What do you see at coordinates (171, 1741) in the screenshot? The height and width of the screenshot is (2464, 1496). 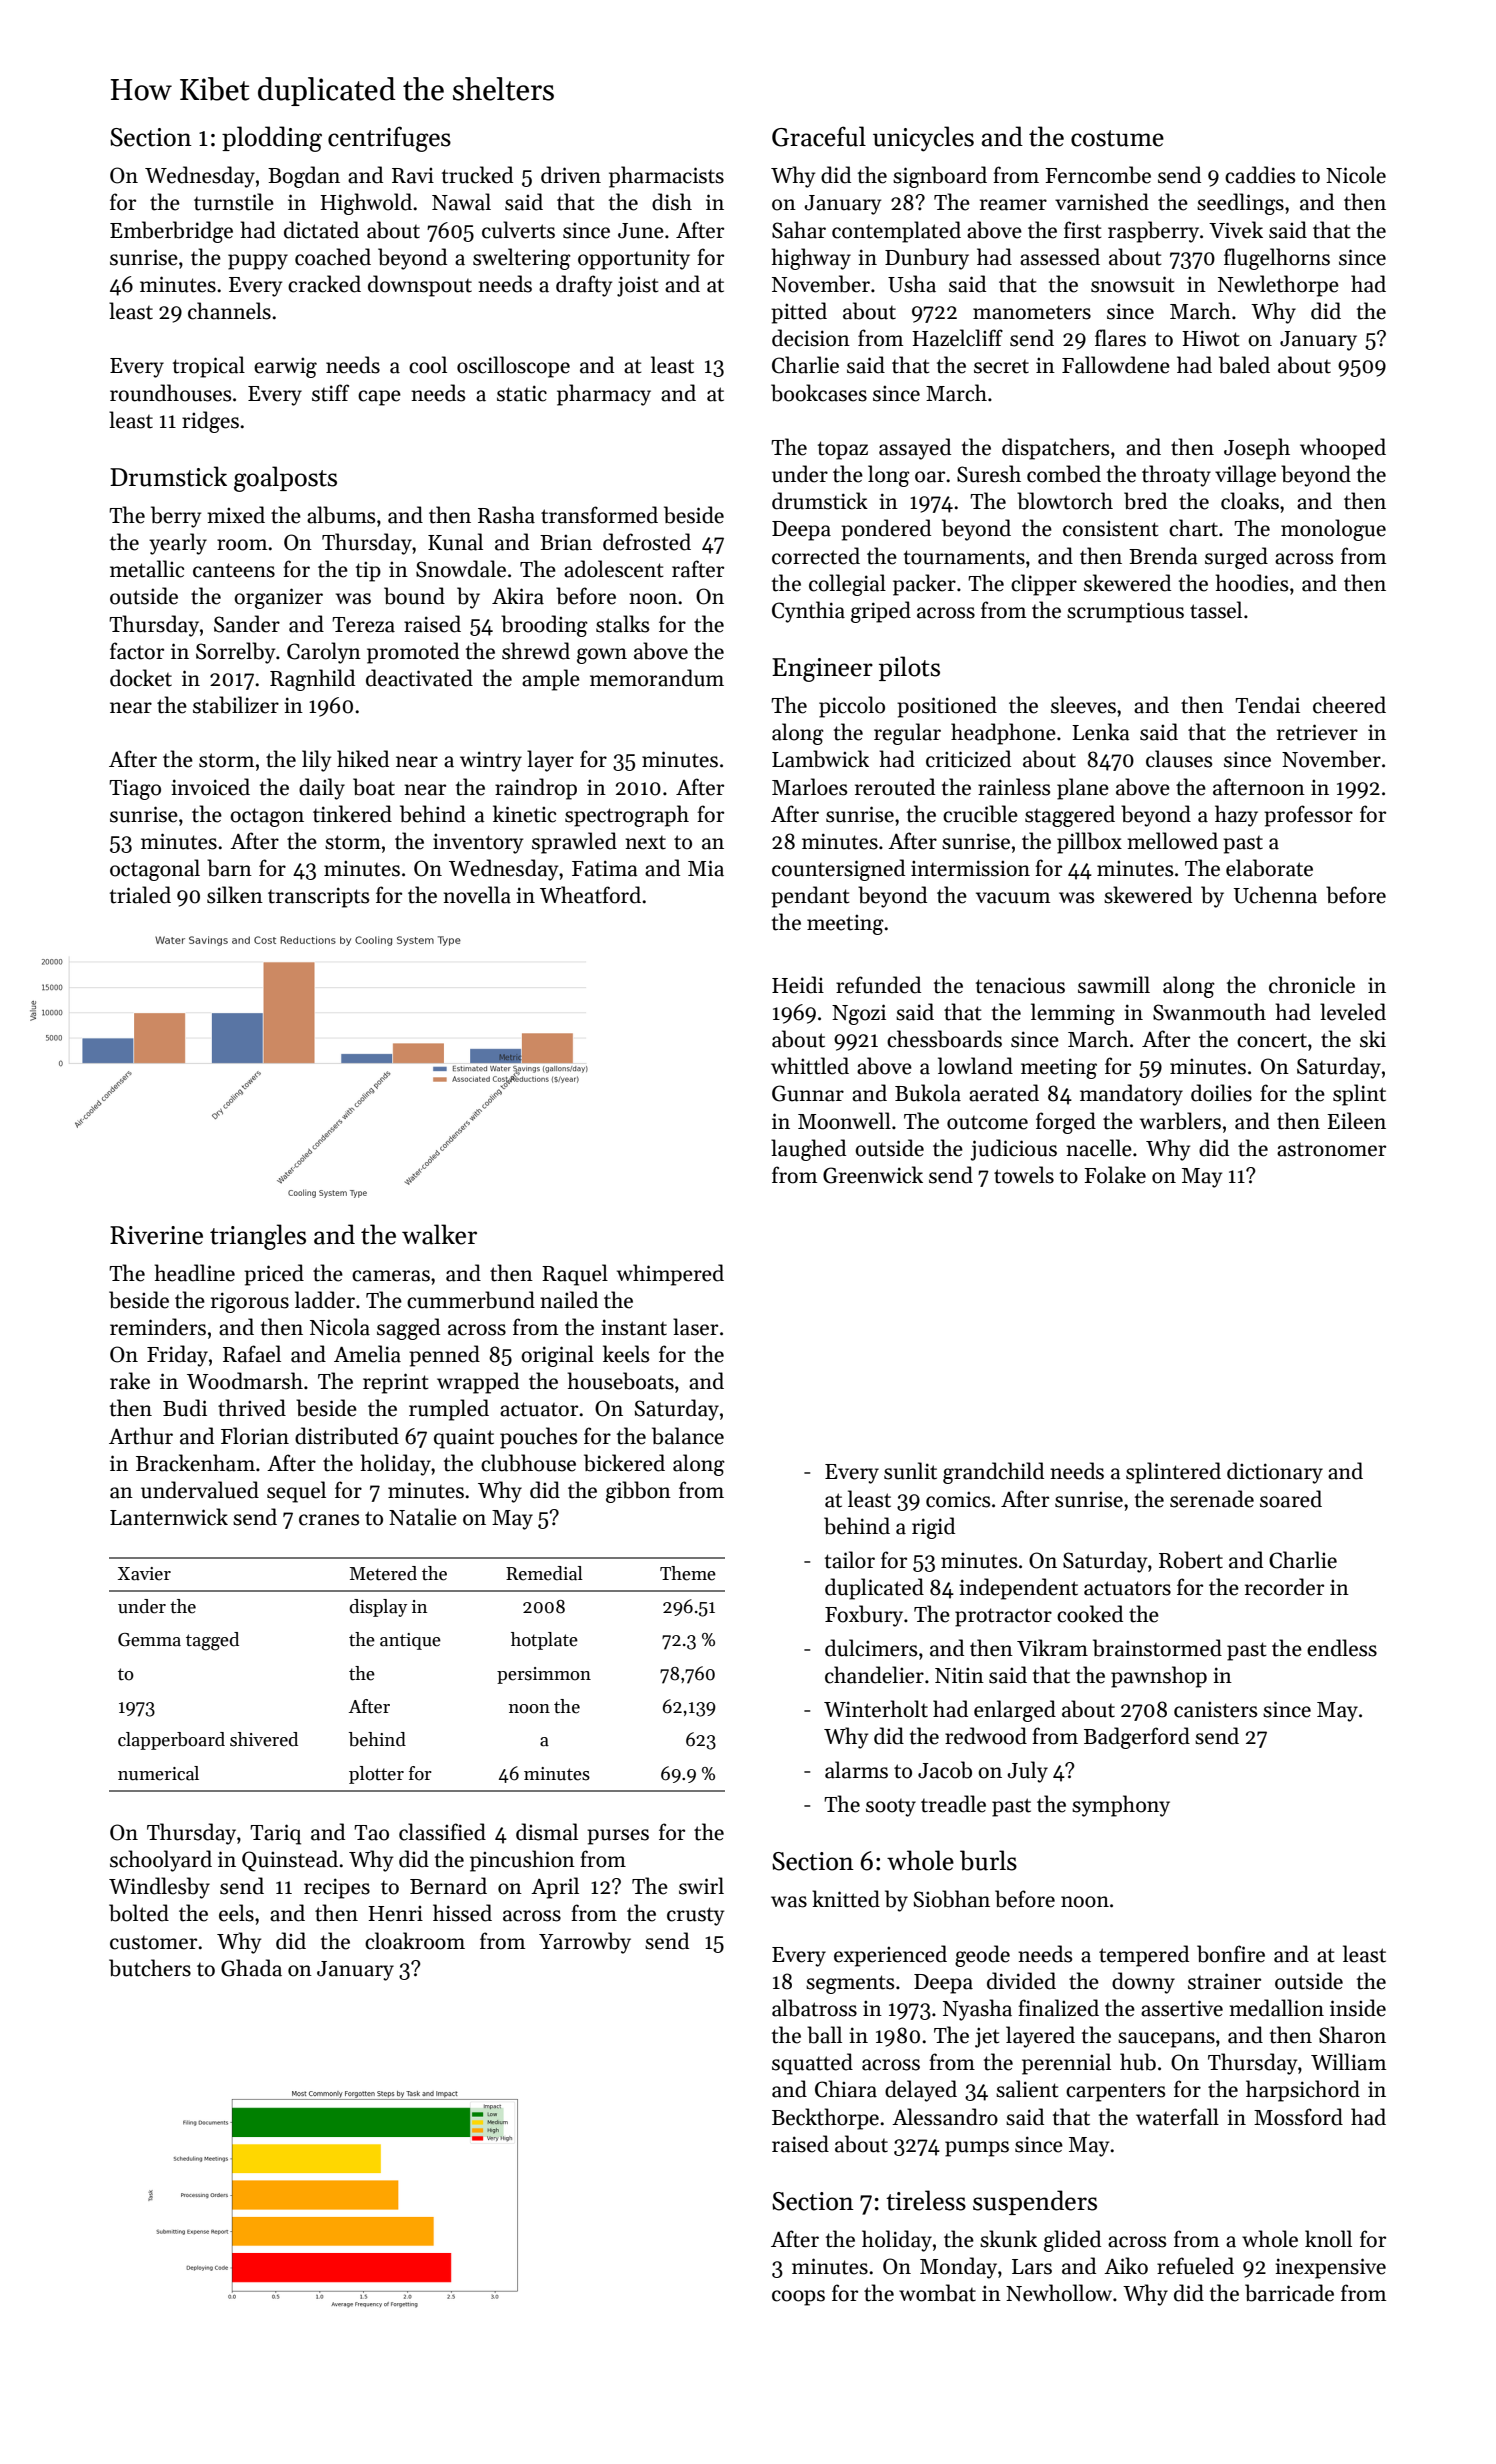 I see `clapperboard` at bounding box center [171, 1741].
